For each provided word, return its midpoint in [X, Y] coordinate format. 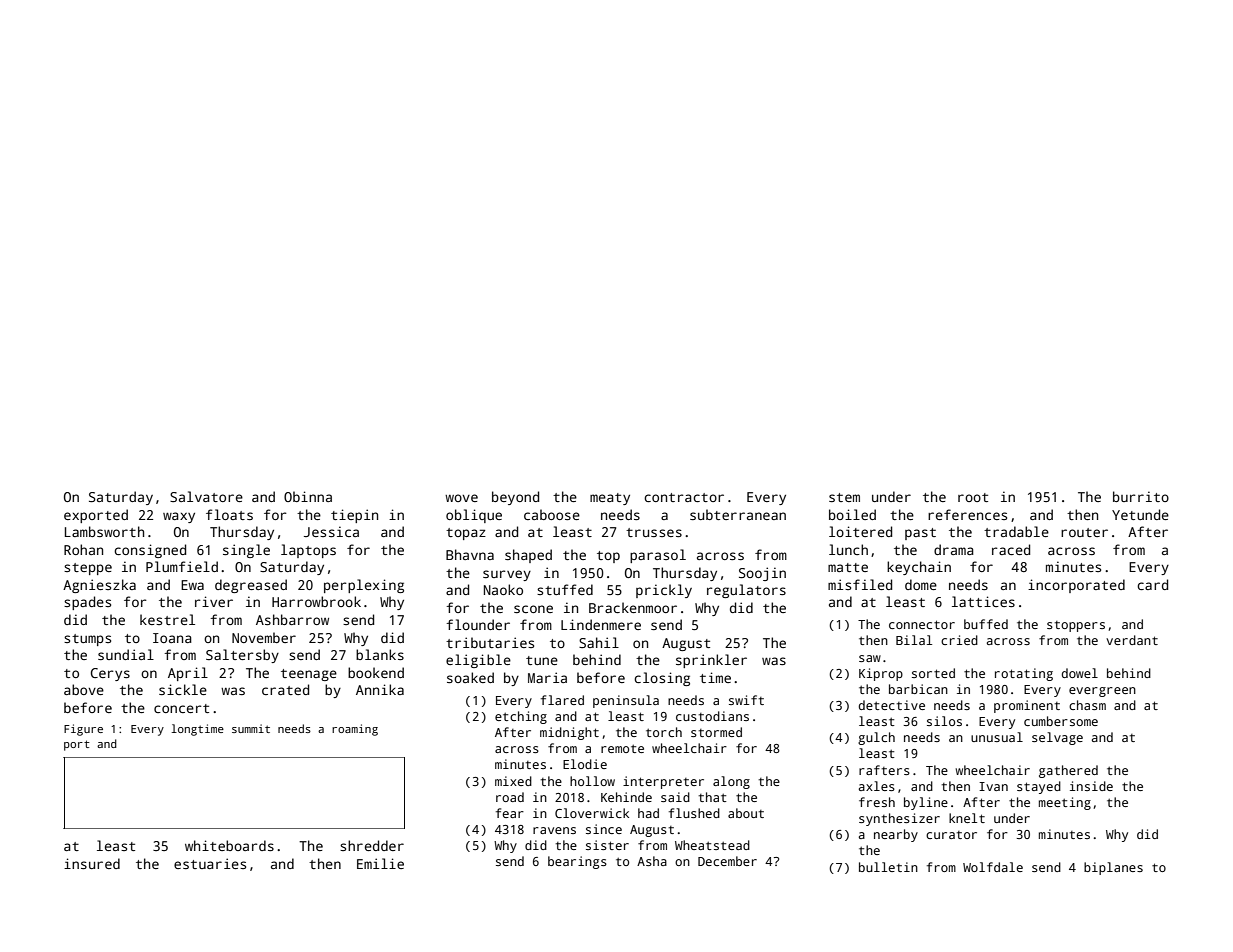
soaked [470, 677]
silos [944, 721]
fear [510, 813]
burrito [1141, 496]
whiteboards [229, 845]
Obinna [308, 496]
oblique [474, 516]
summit [251, 728]
